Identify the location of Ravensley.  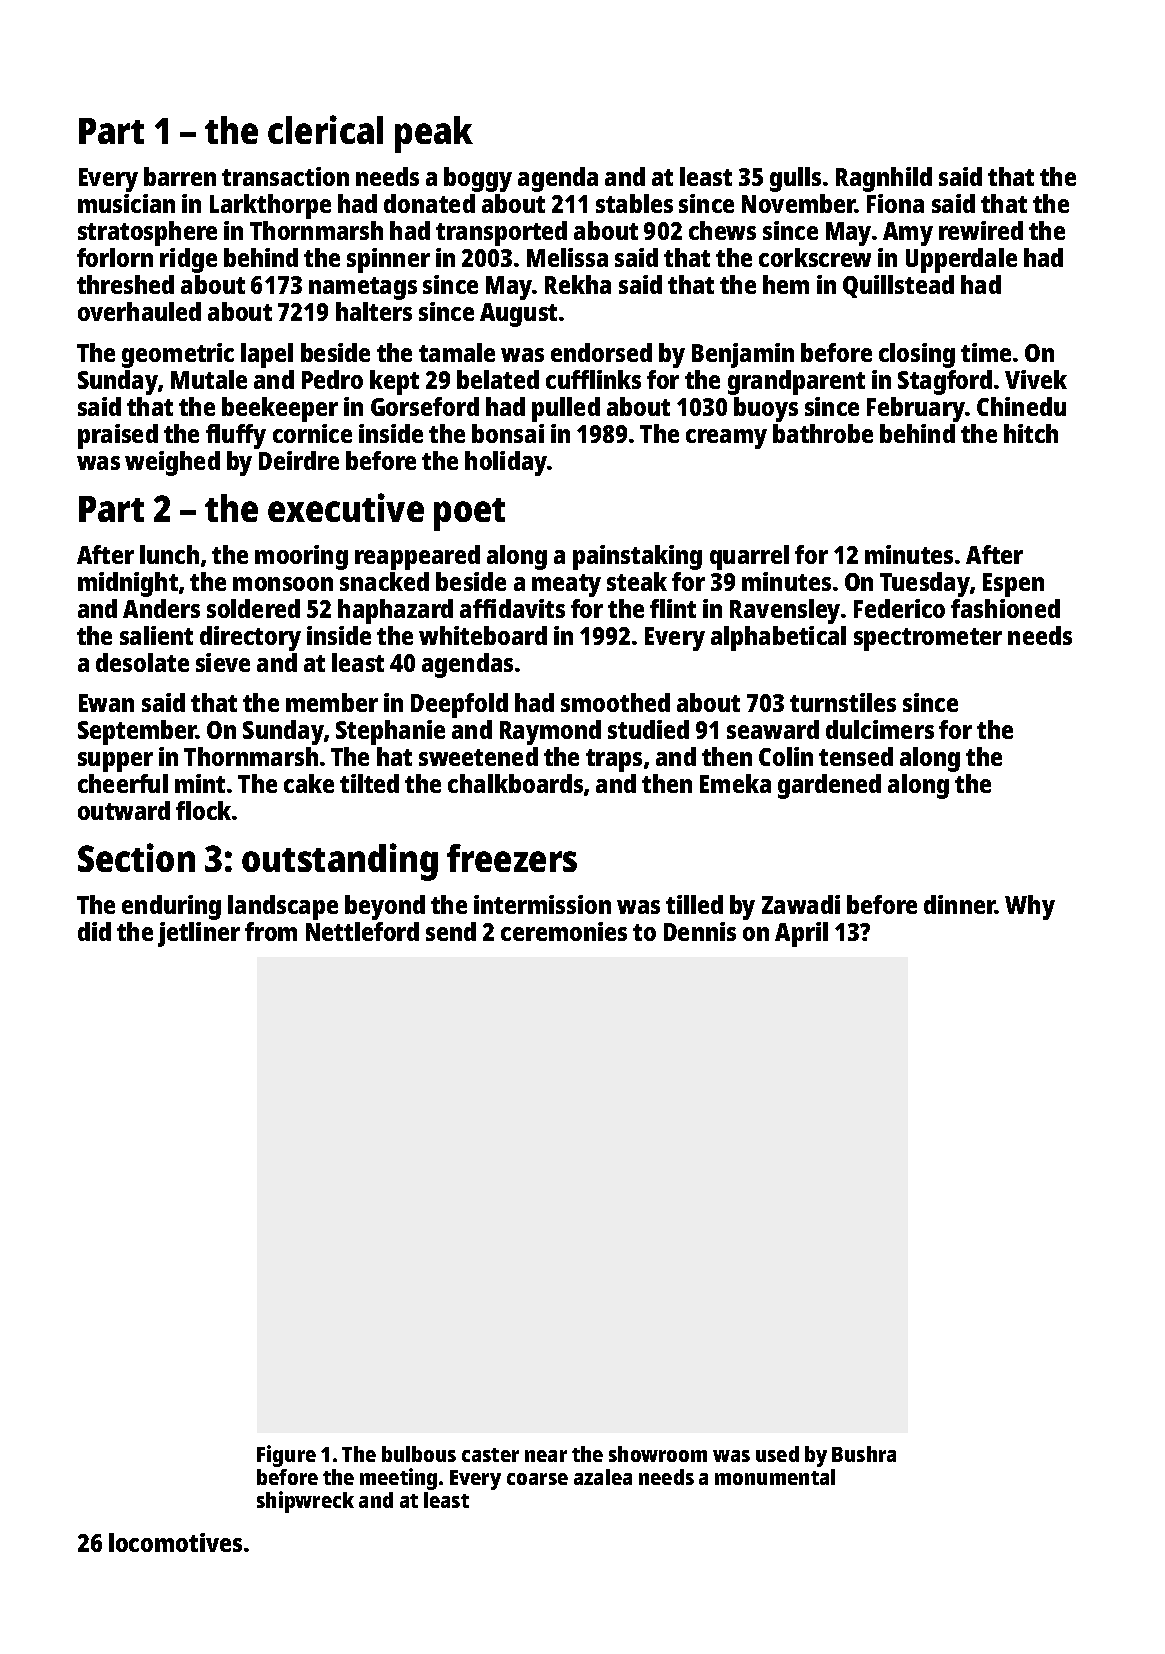
(785, 611).
